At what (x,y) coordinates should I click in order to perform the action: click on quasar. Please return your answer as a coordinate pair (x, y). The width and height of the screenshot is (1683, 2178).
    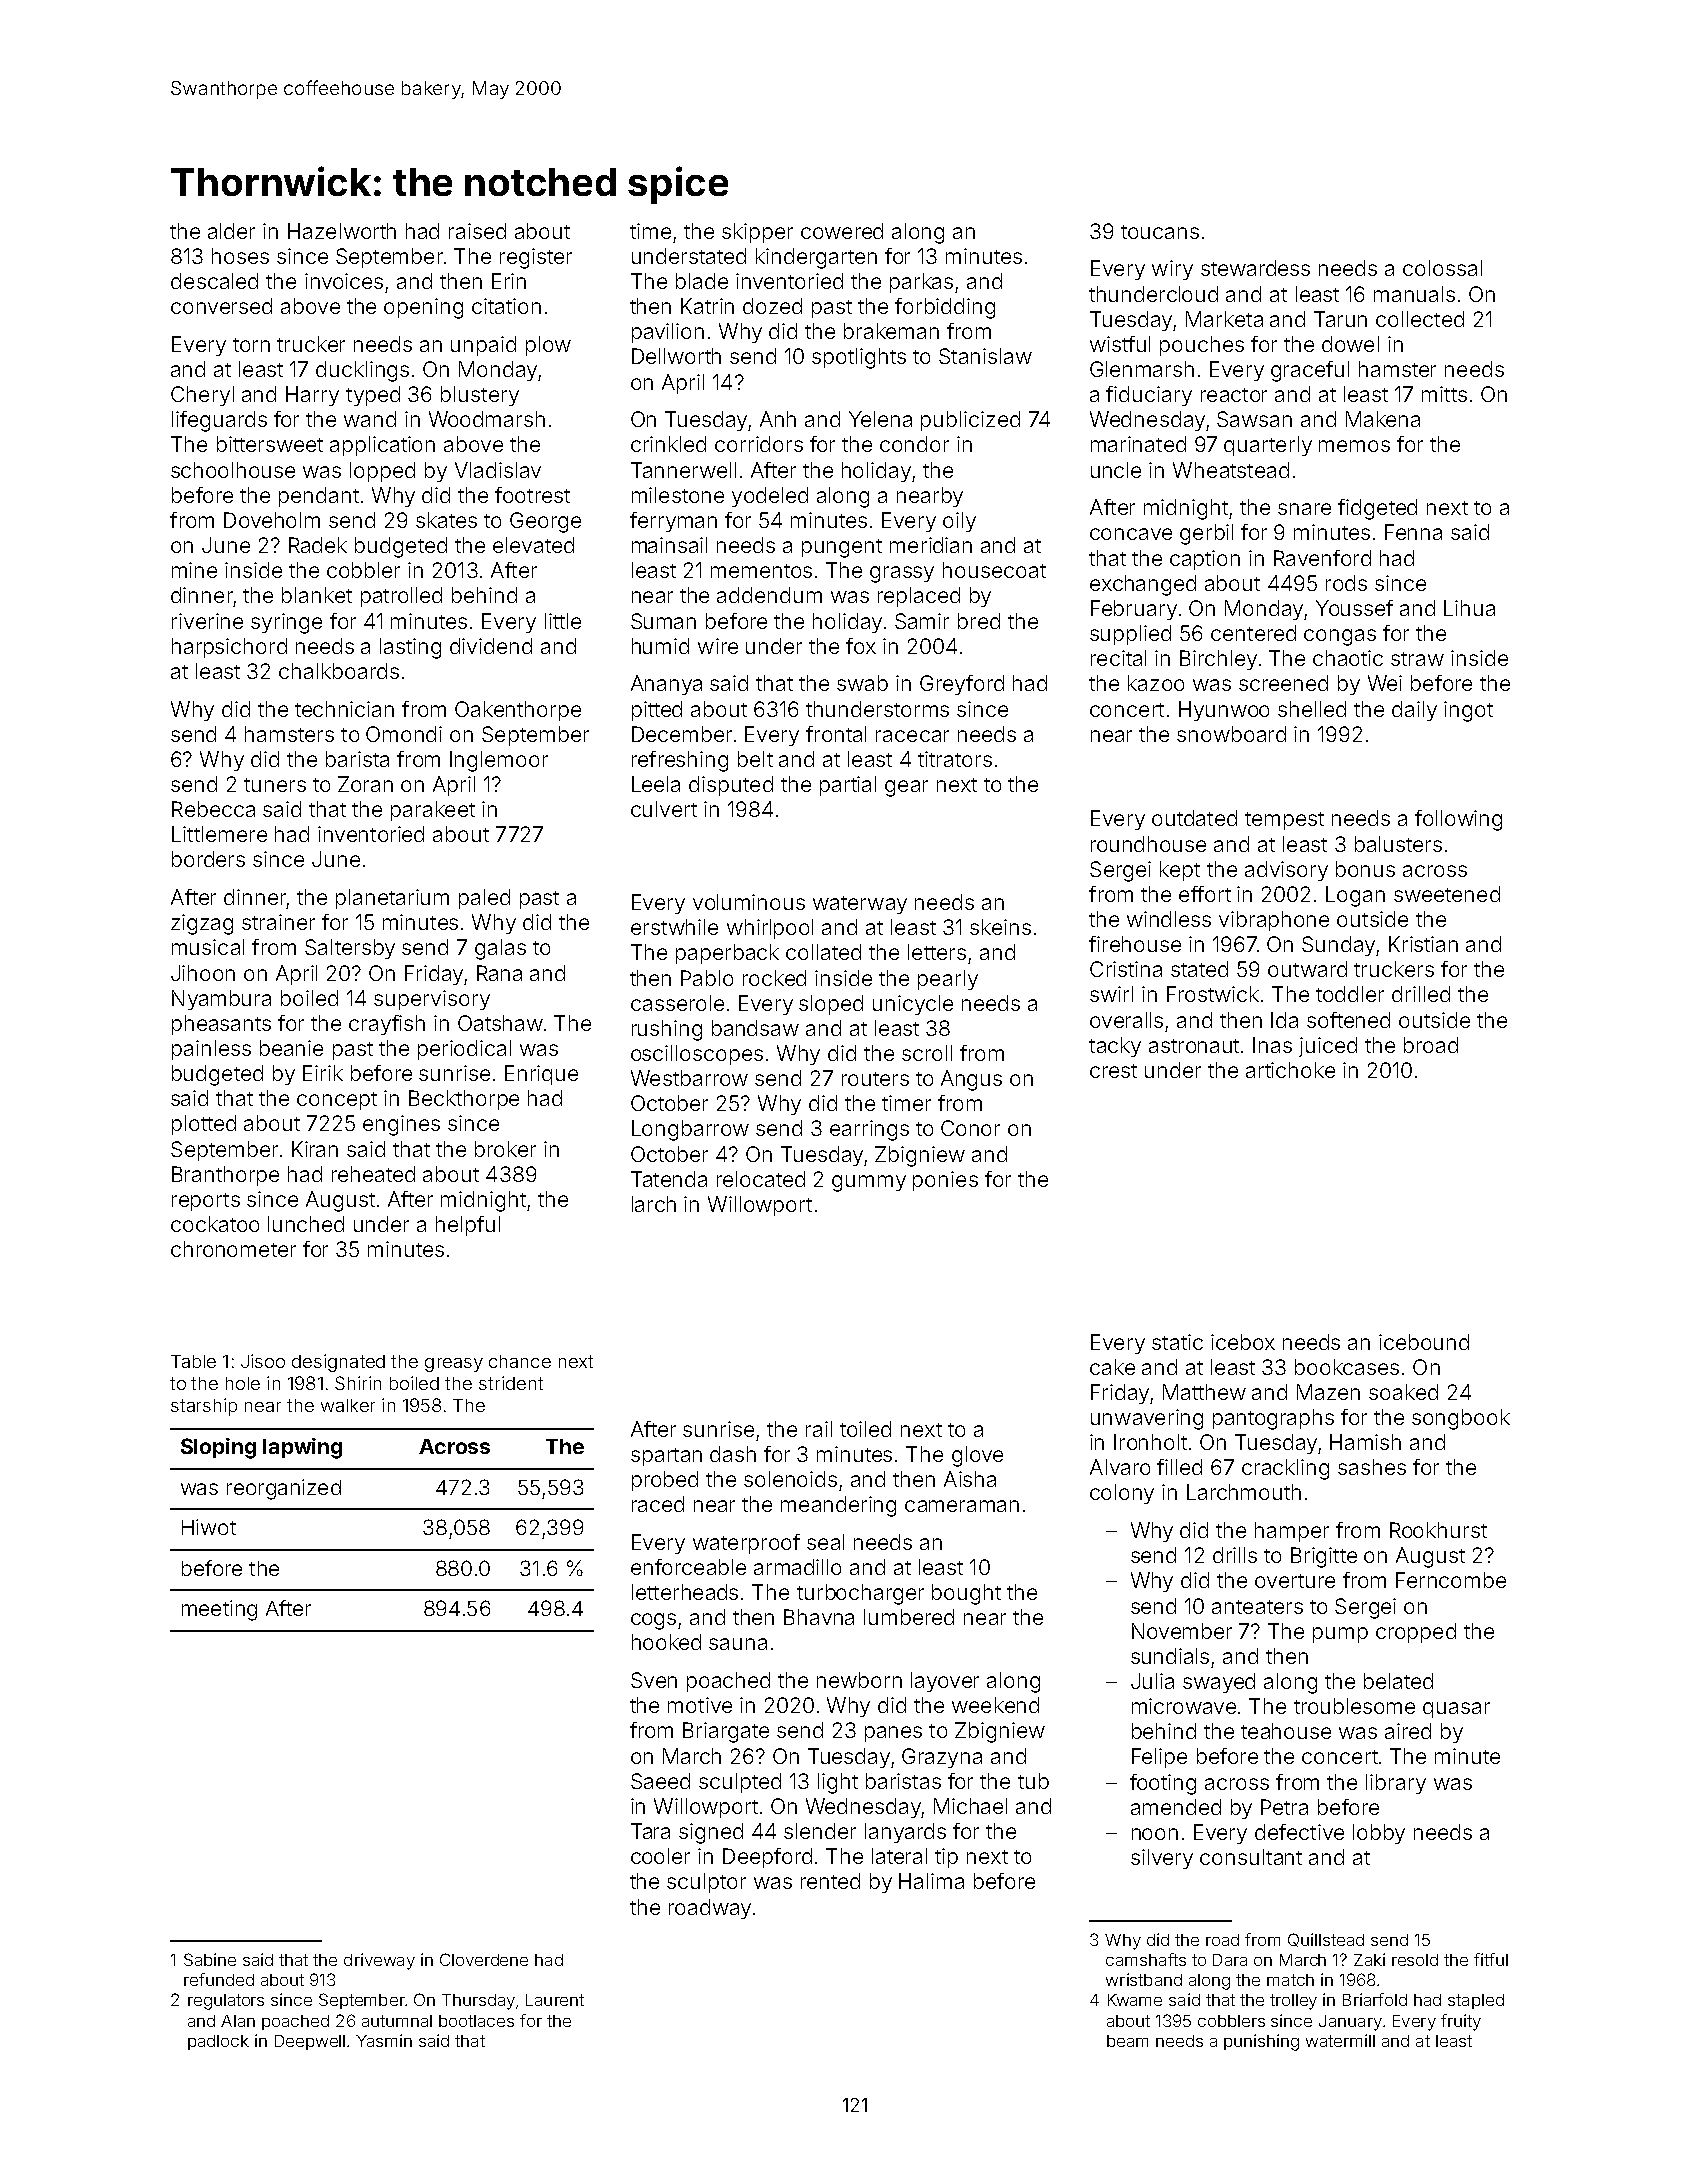
    Looking at the image, I should click on (1456, 1710).
